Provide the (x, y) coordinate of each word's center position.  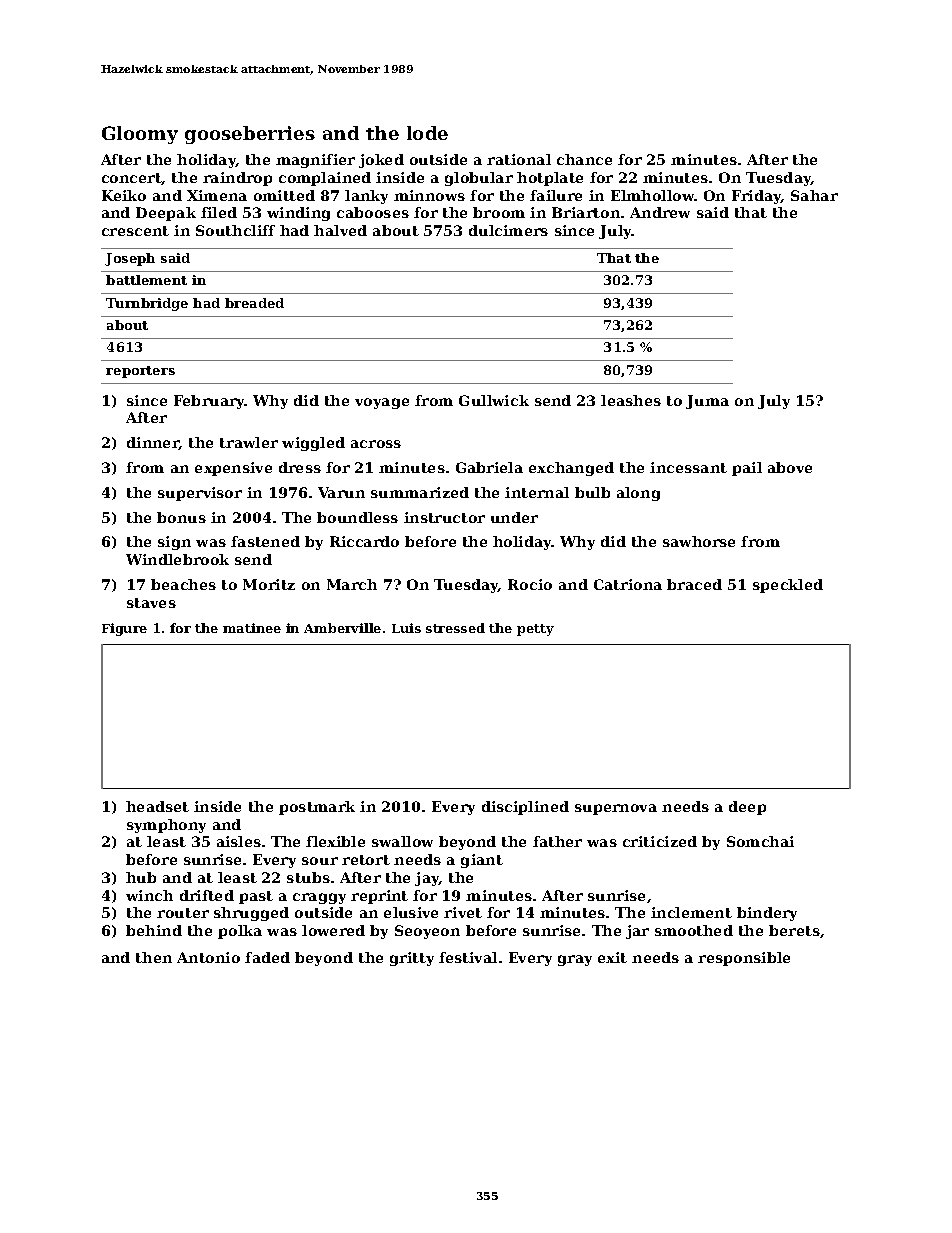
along (638, 494)
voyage (382, 403)
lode (427, 133)
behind (154, 930)
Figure (124, 629)
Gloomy (140, 135)
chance (584, 159)
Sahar (814, 195)
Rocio (530, 584)
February (209, 402)
